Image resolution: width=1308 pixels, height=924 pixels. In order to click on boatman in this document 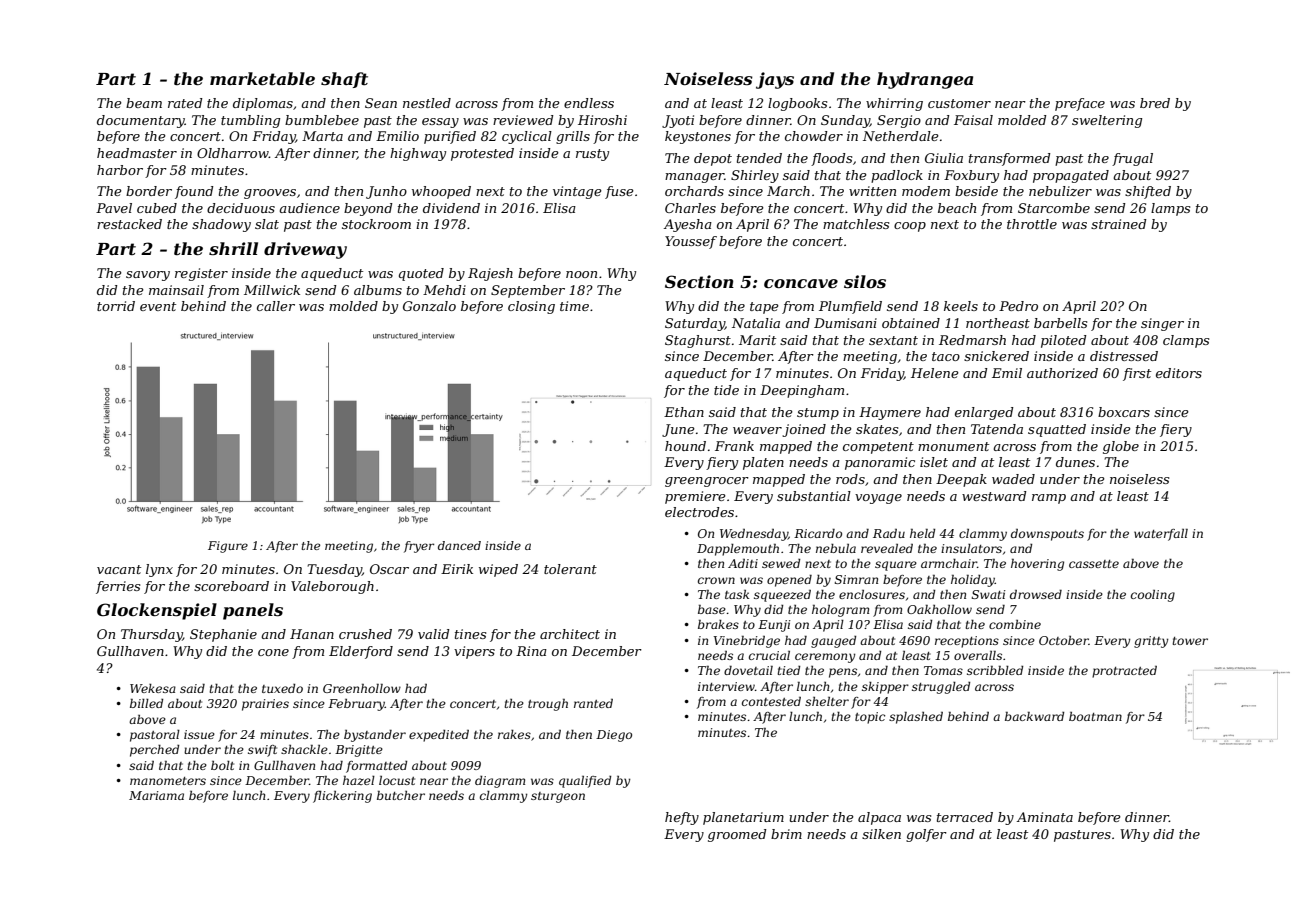, I will do `click(1095, 716)`.
